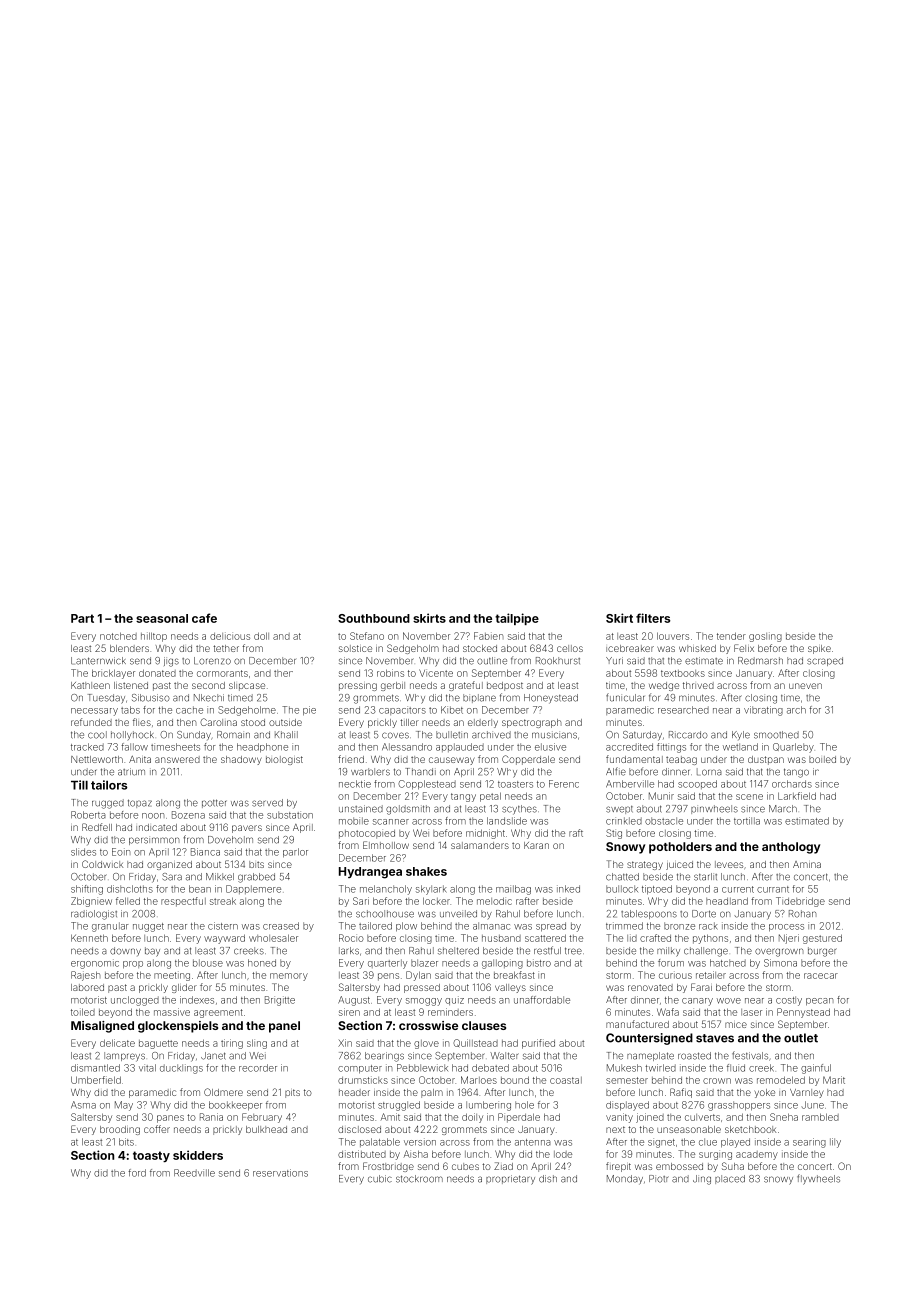 The height and width of the document is (1308, 924). What do you see at coordinates (472, 1118) in the document?
I see `doily` at bounding box center [472, 1118].
